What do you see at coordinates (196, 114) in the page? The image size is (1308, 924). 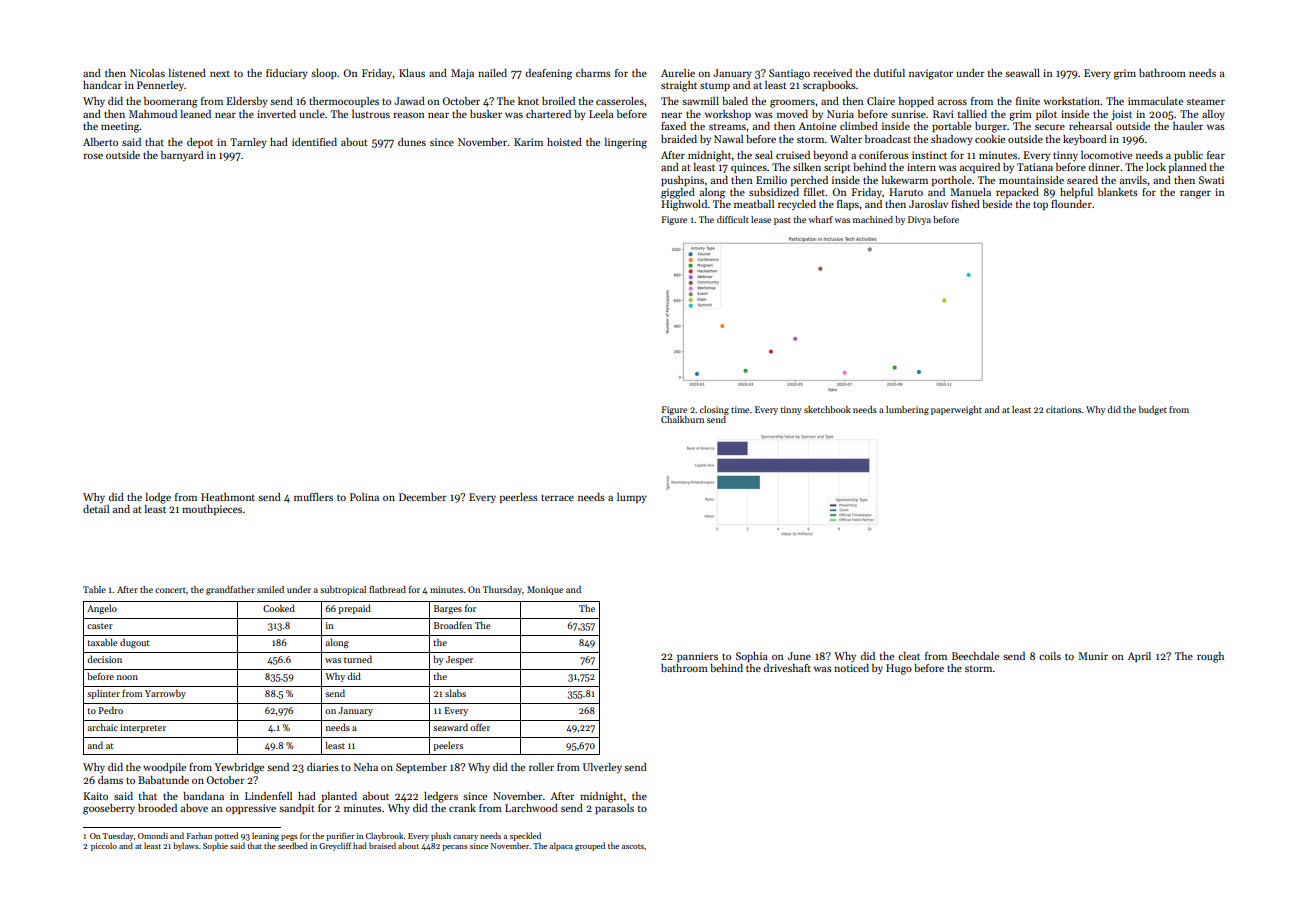 I see `leaned` at bounding box center [196, 114].
